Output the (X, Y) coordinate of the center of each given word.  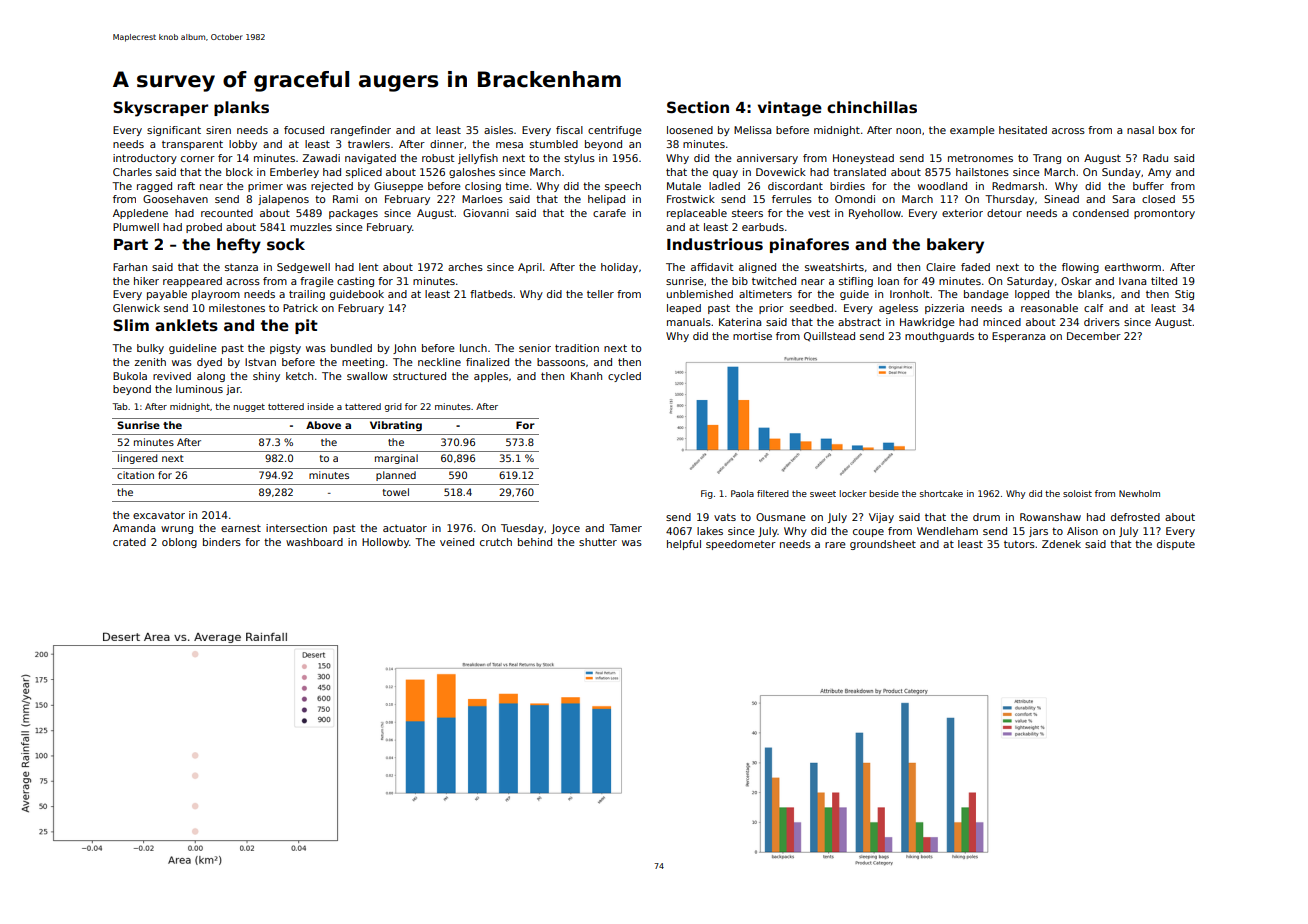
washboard (314, 542)
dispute (1176, 545)
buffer (1148, 186)
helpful (684, 545)
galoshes (472, 173)
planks (241, 108)
